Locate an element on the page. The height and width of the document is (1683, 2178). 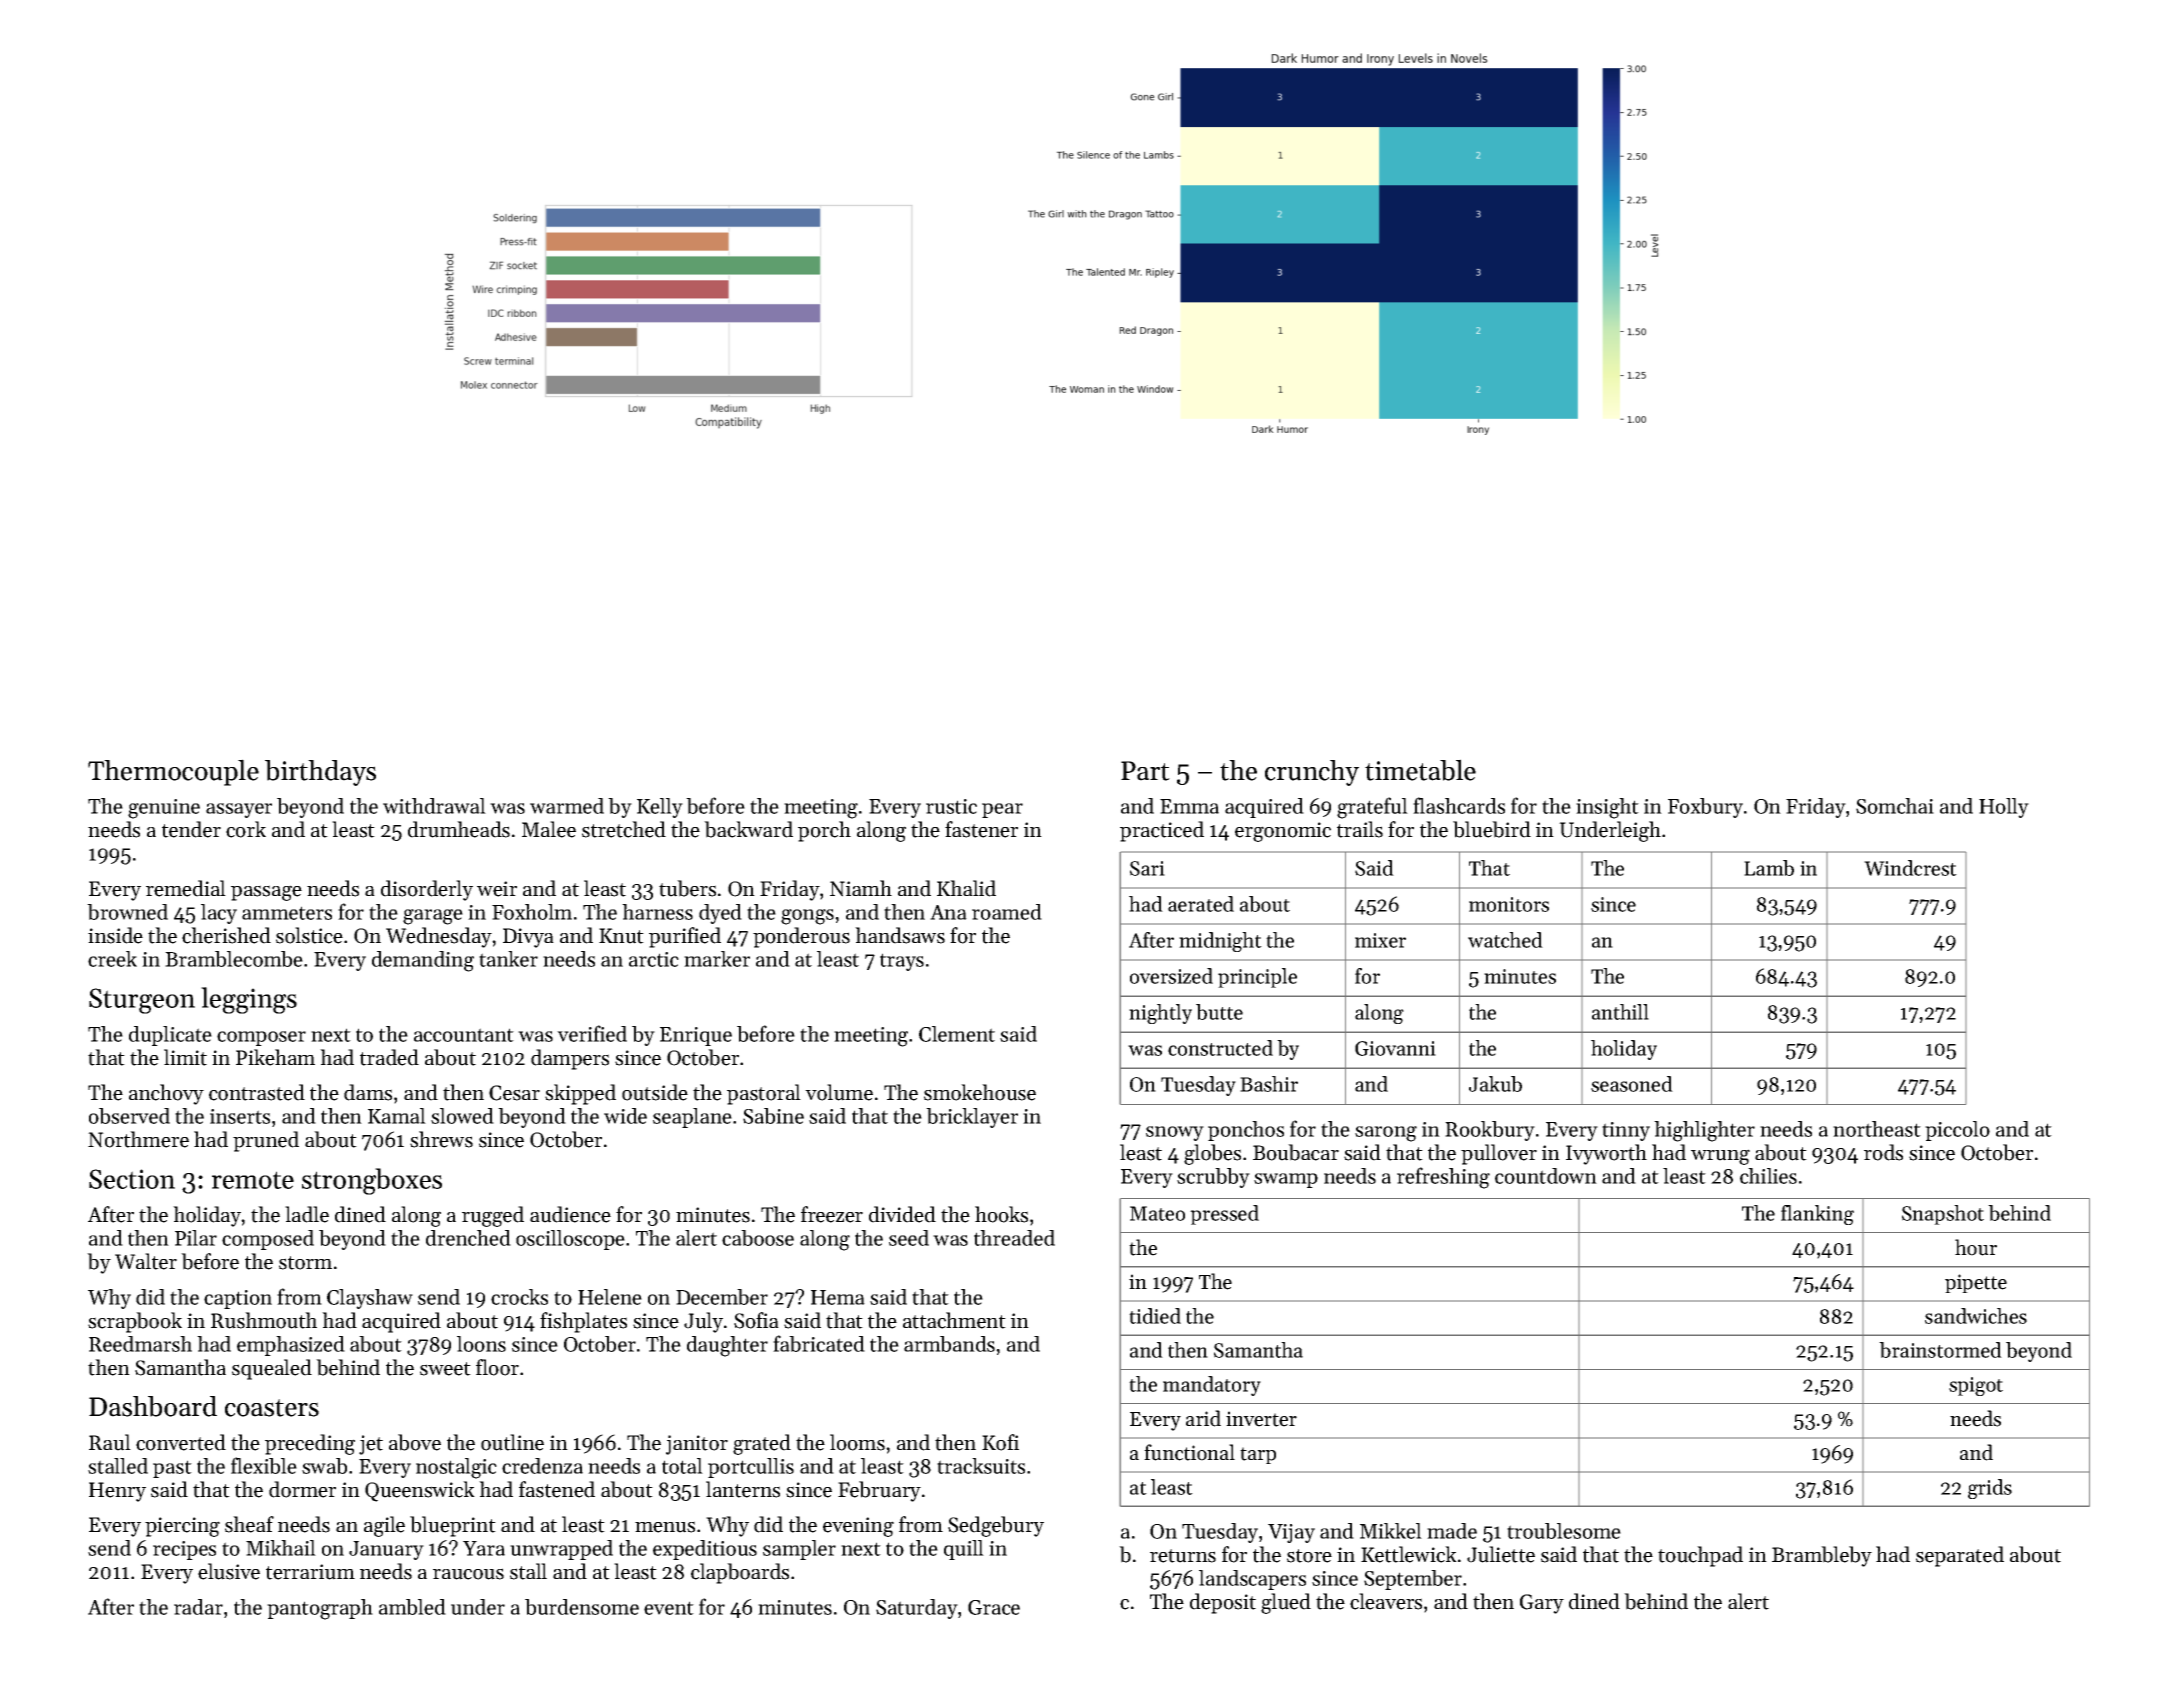
warmed is located at coordinates (567, 806).
